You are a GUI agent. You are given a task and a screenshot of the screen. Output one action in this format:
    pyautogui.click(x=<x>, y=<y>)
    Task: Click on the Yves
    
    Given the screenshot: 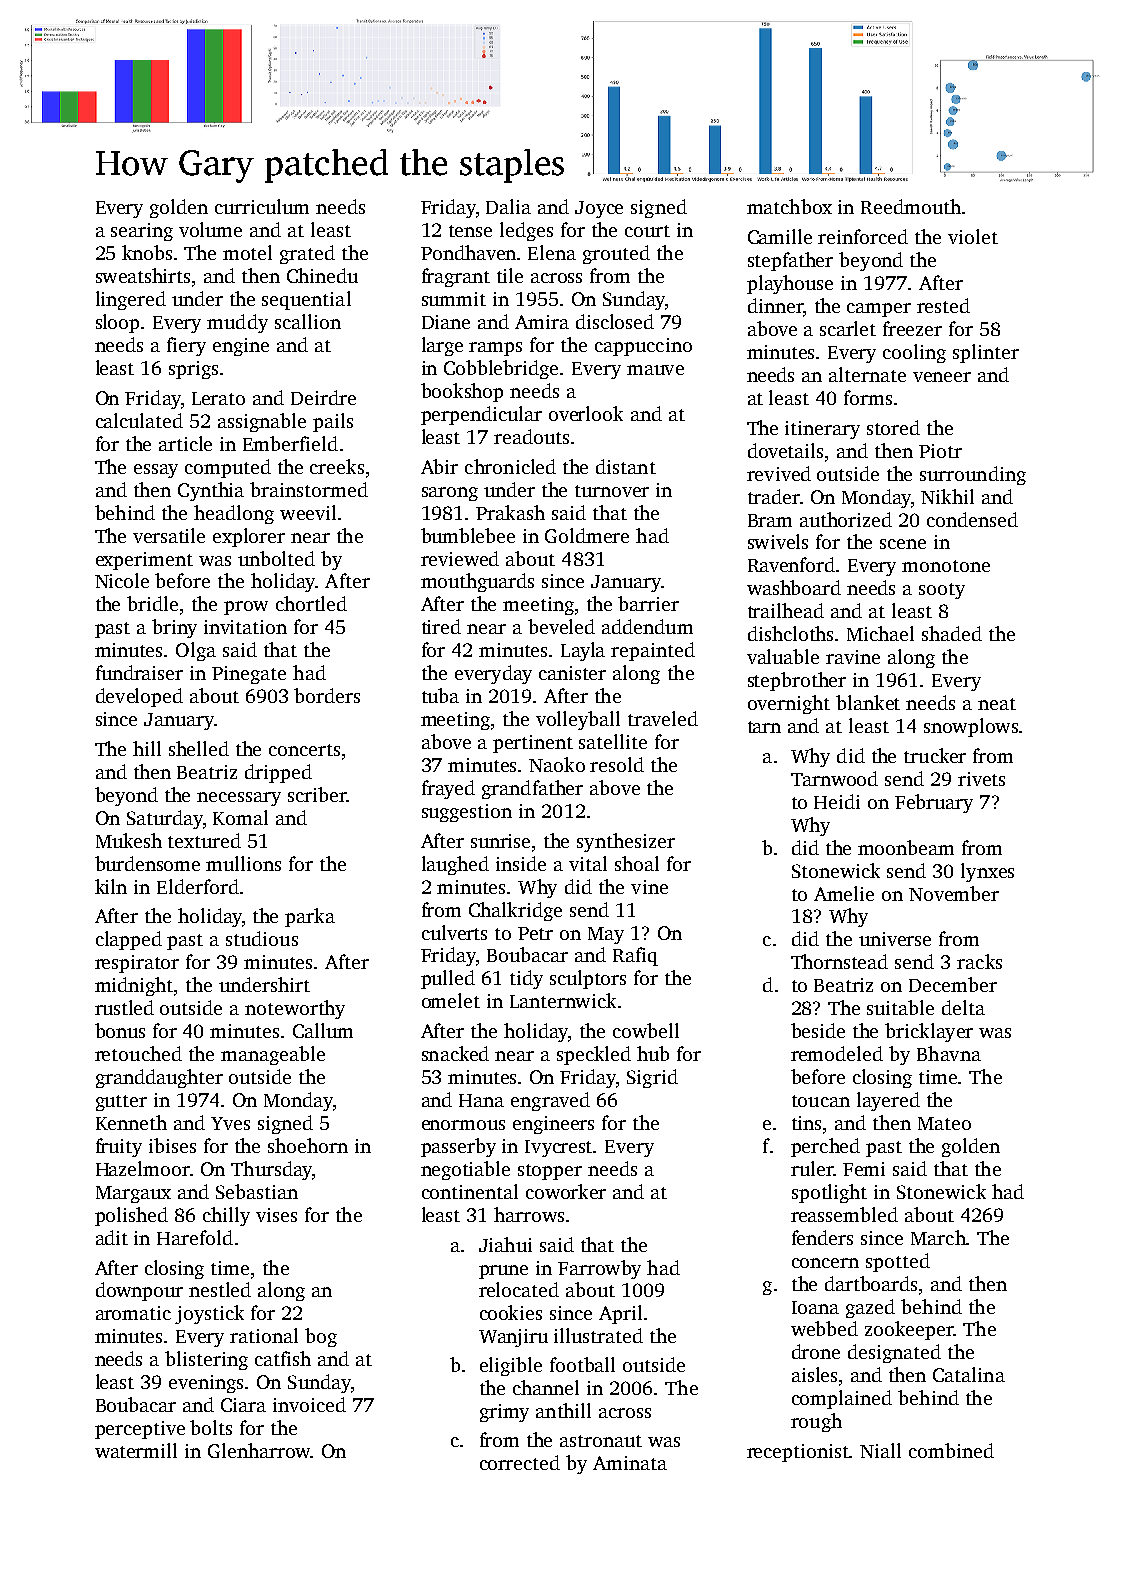 What is the action you would take?
    pyautogui.click(x=230, y=1123)
